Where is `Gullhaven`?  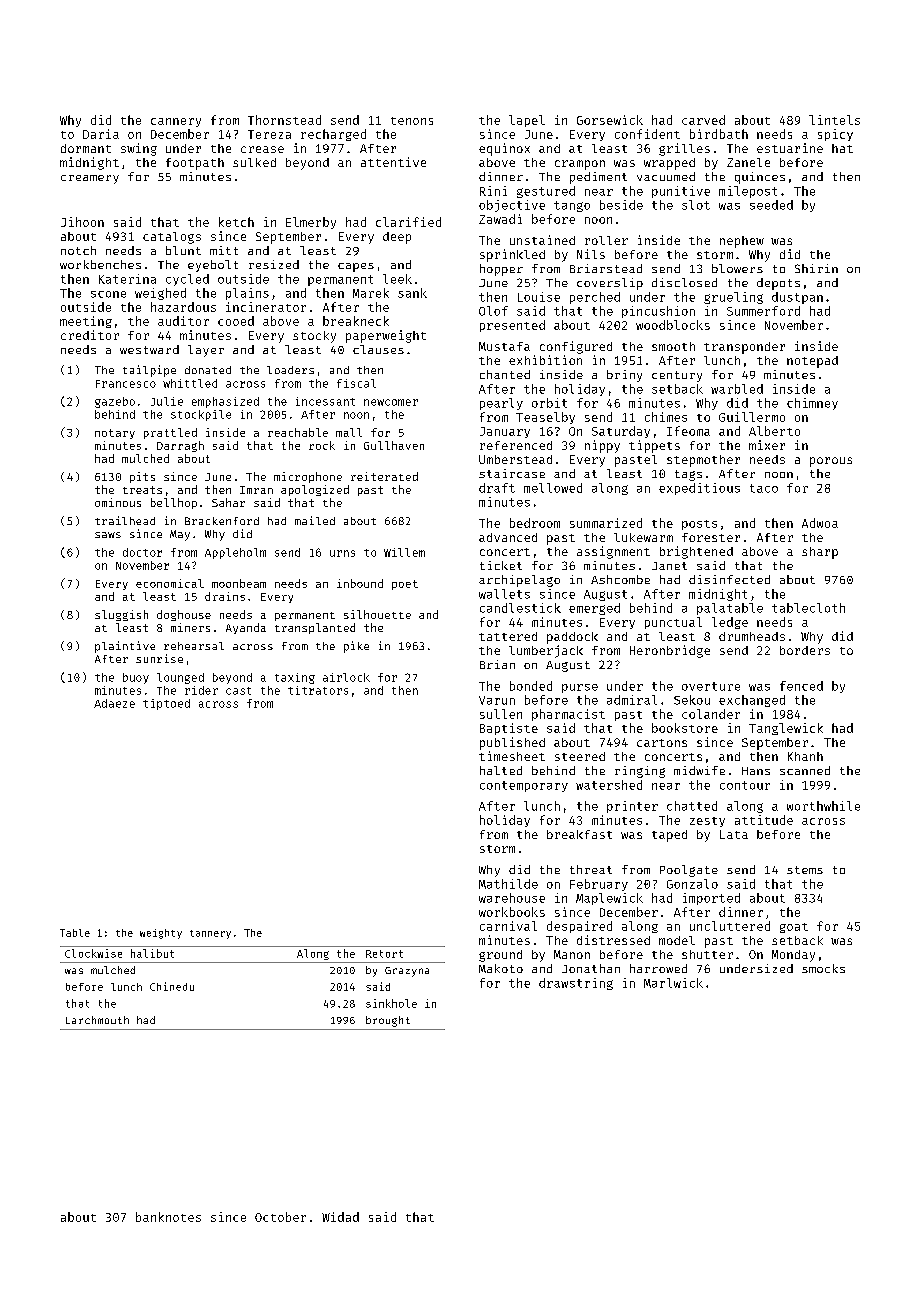
Gullhaven is located at coordinates (394, 445).
